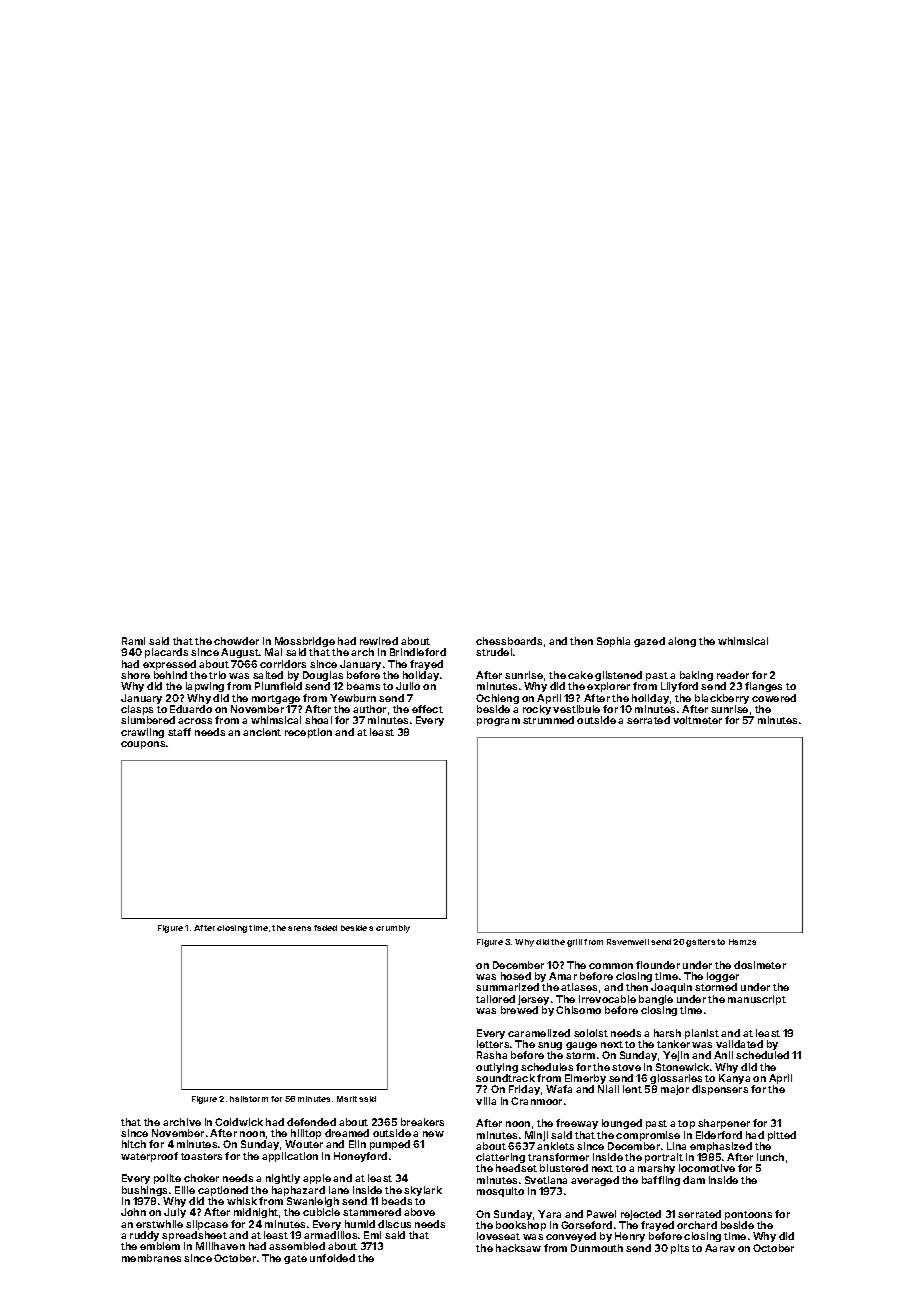 Image resolution: width=924 pixels, height=1308 pixels. I want to click on cowered, so click(774, 698).
